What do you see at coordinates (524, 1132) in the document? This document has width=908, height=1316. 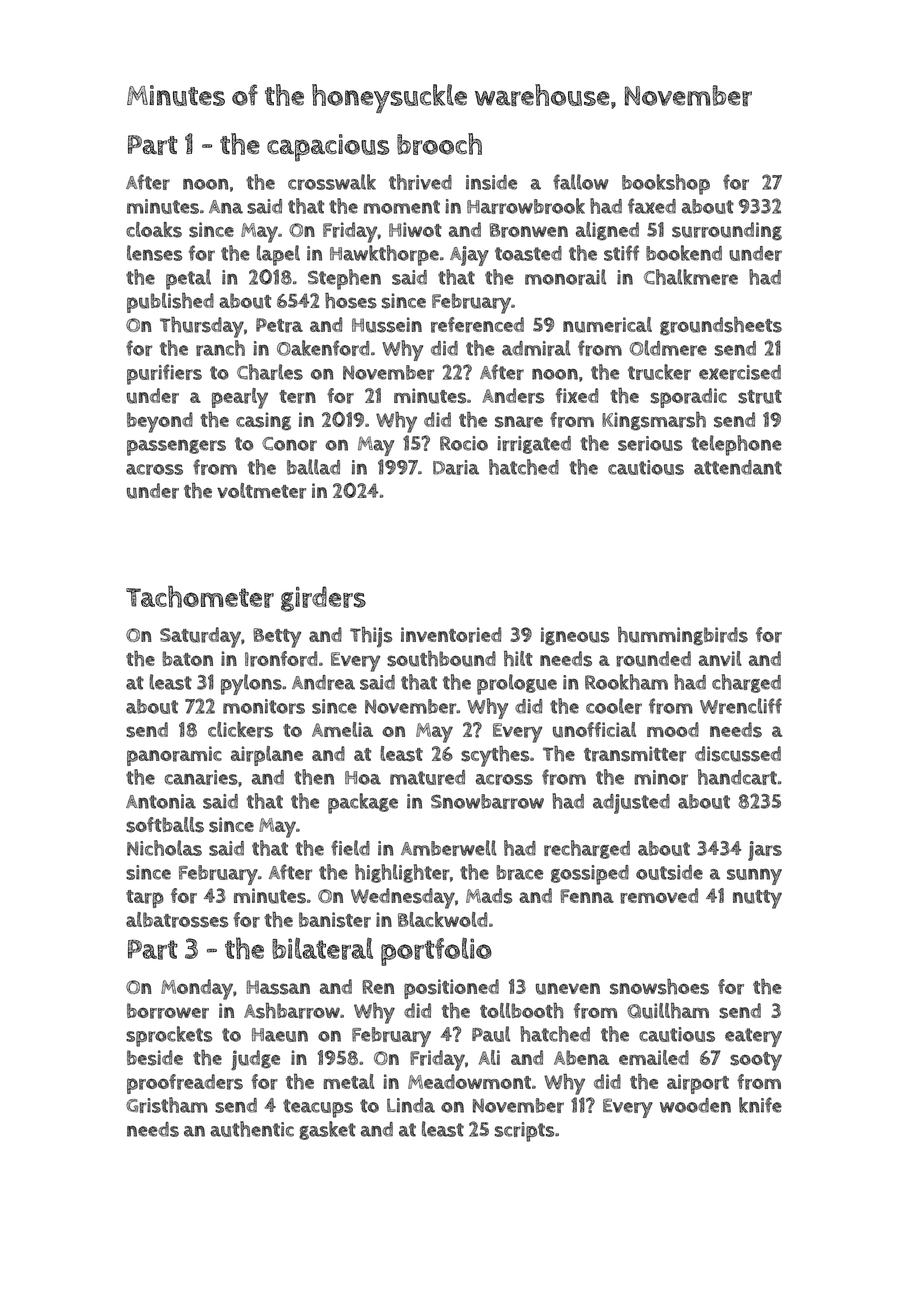 I see `scripts` at bounding box center [524, 1132].
